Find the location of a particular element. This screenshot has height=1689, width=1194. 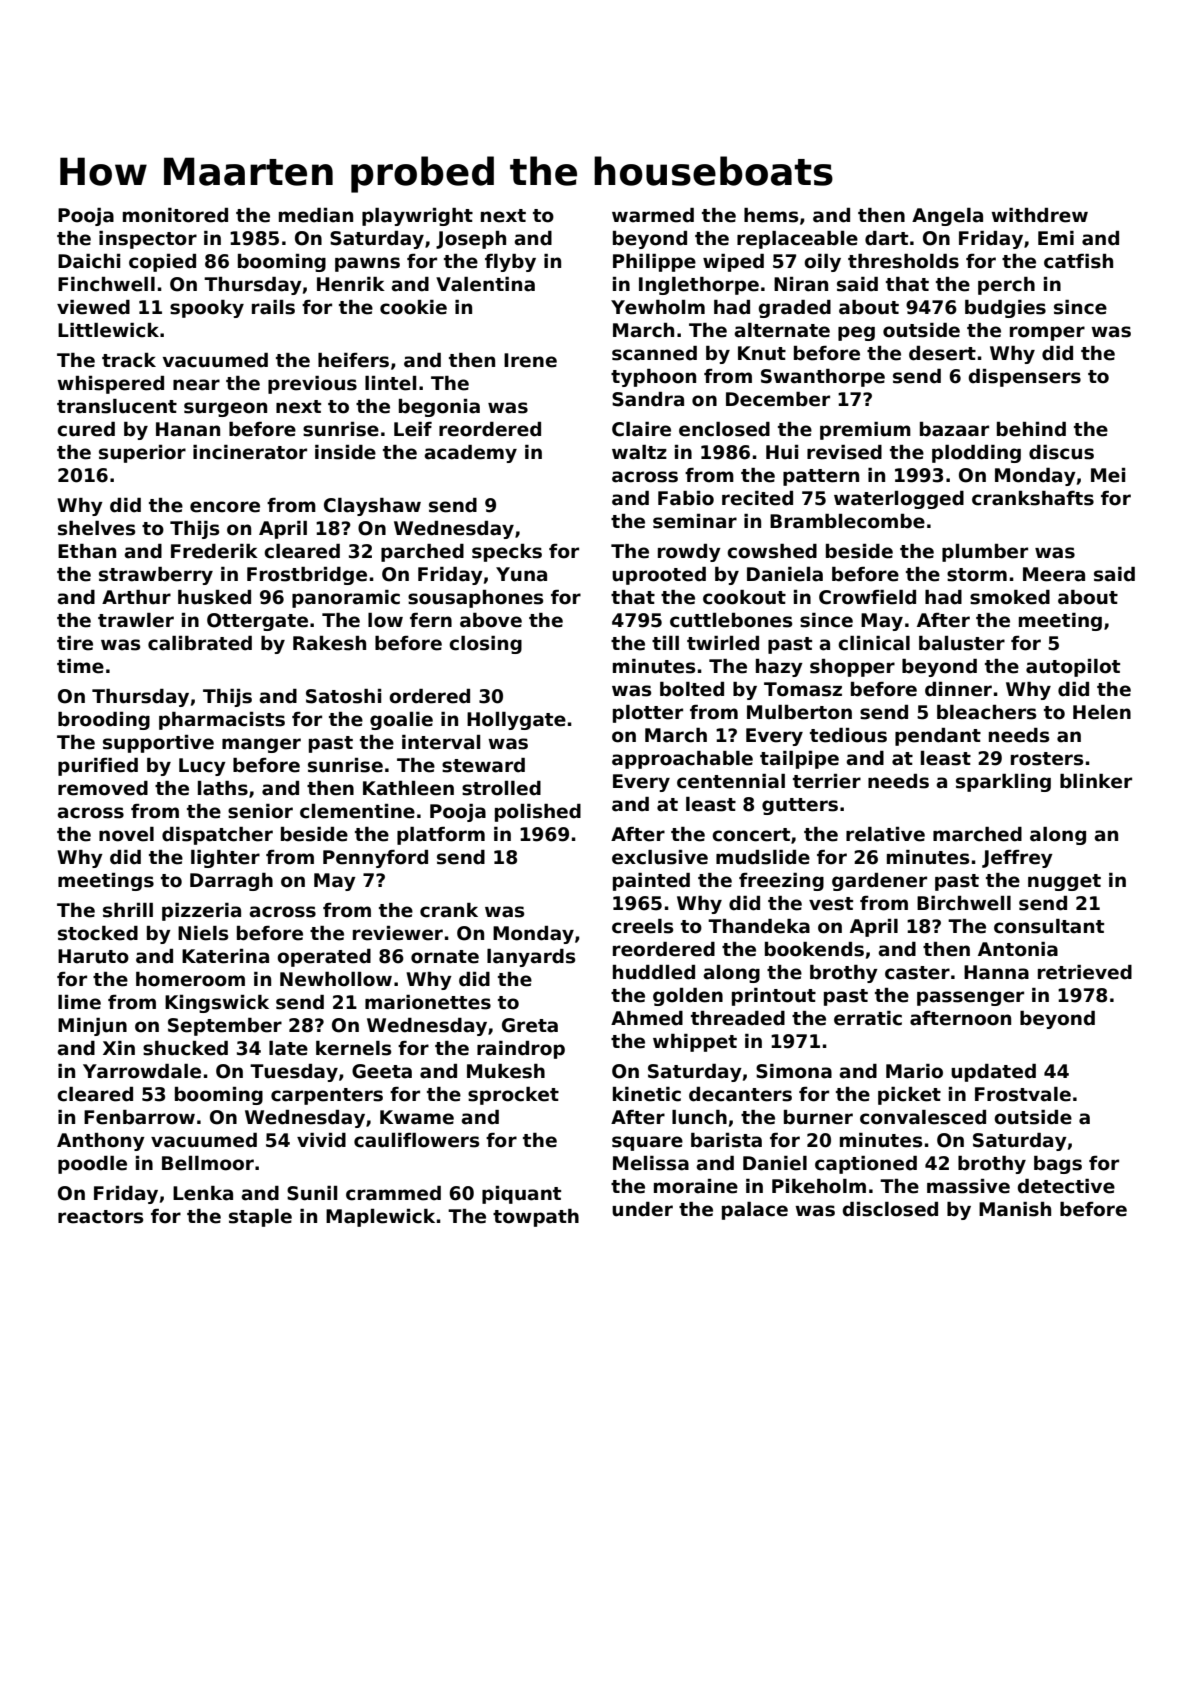

monitored is located at coordinates (175, 215).
